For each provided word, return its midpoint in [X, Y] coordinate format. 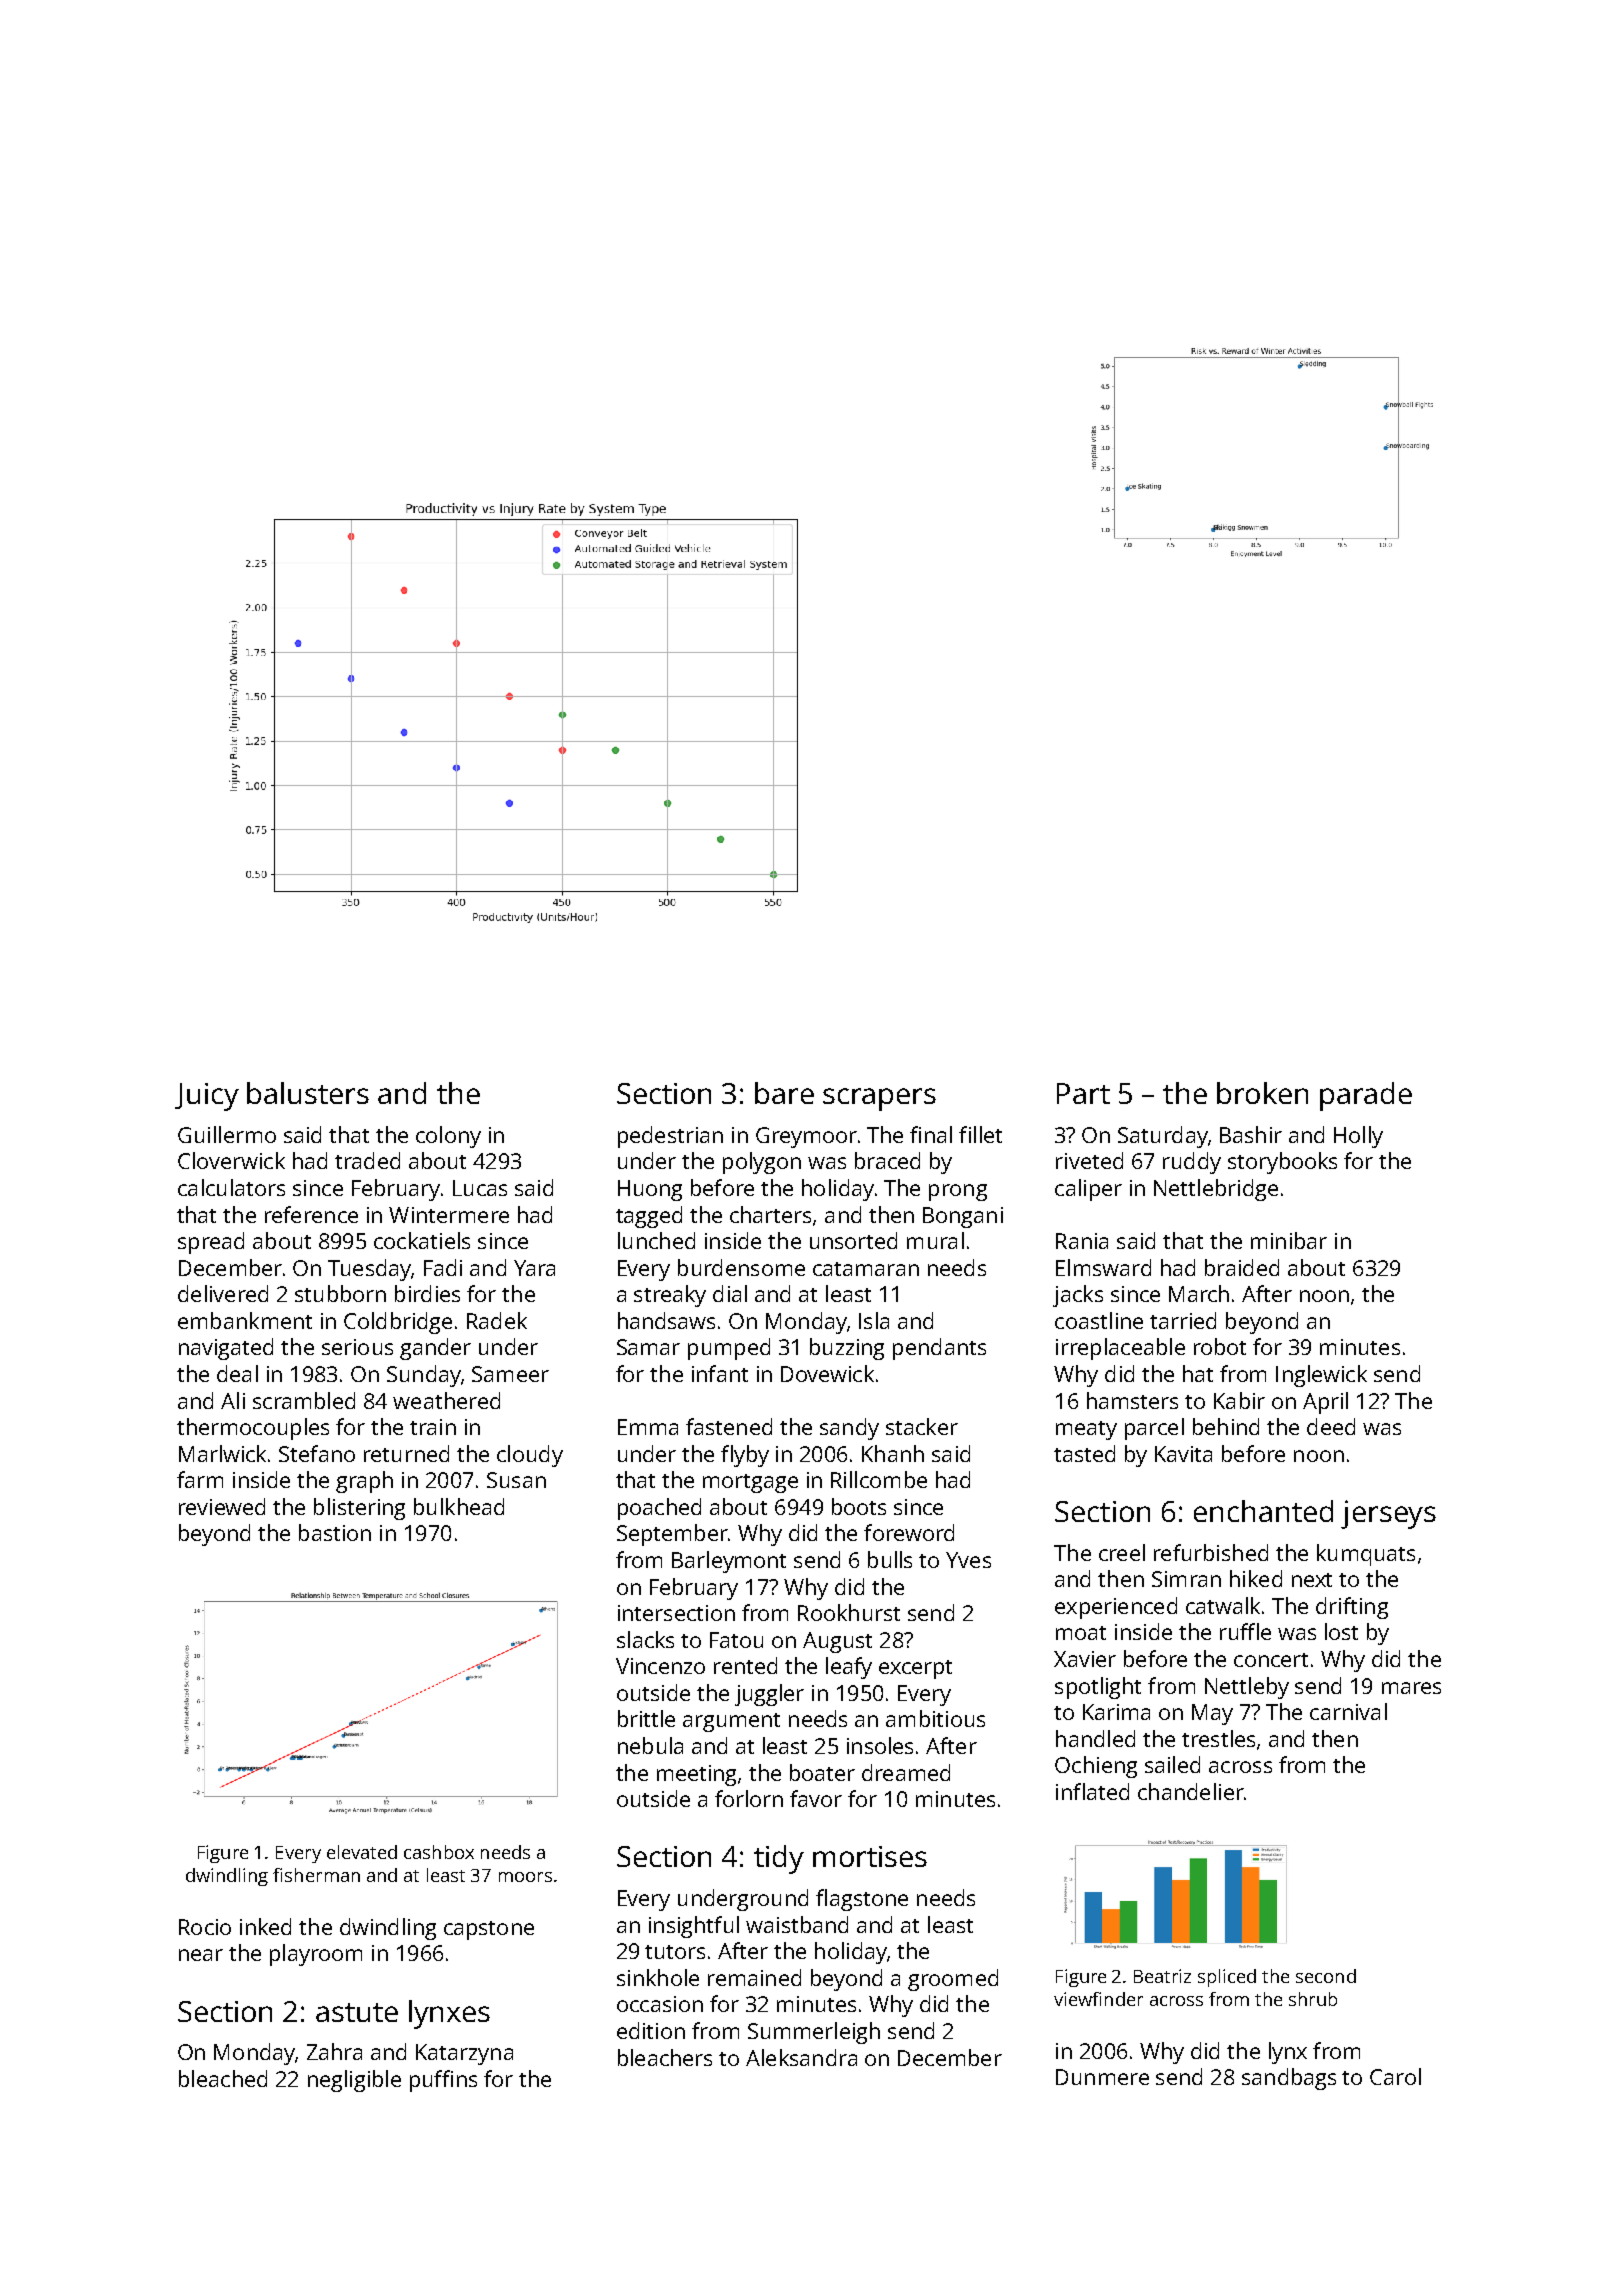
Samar [648, 1347]
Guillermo [227, 1134]
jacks [1078, 1296]
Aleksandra [801, 2057]
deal [237, 1373]
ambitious [935, 1718]
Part [1083, 1093]
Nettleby [1247, 1688]
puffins [443, 2081]
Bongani [963, 1217]
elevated [362, 1852]
